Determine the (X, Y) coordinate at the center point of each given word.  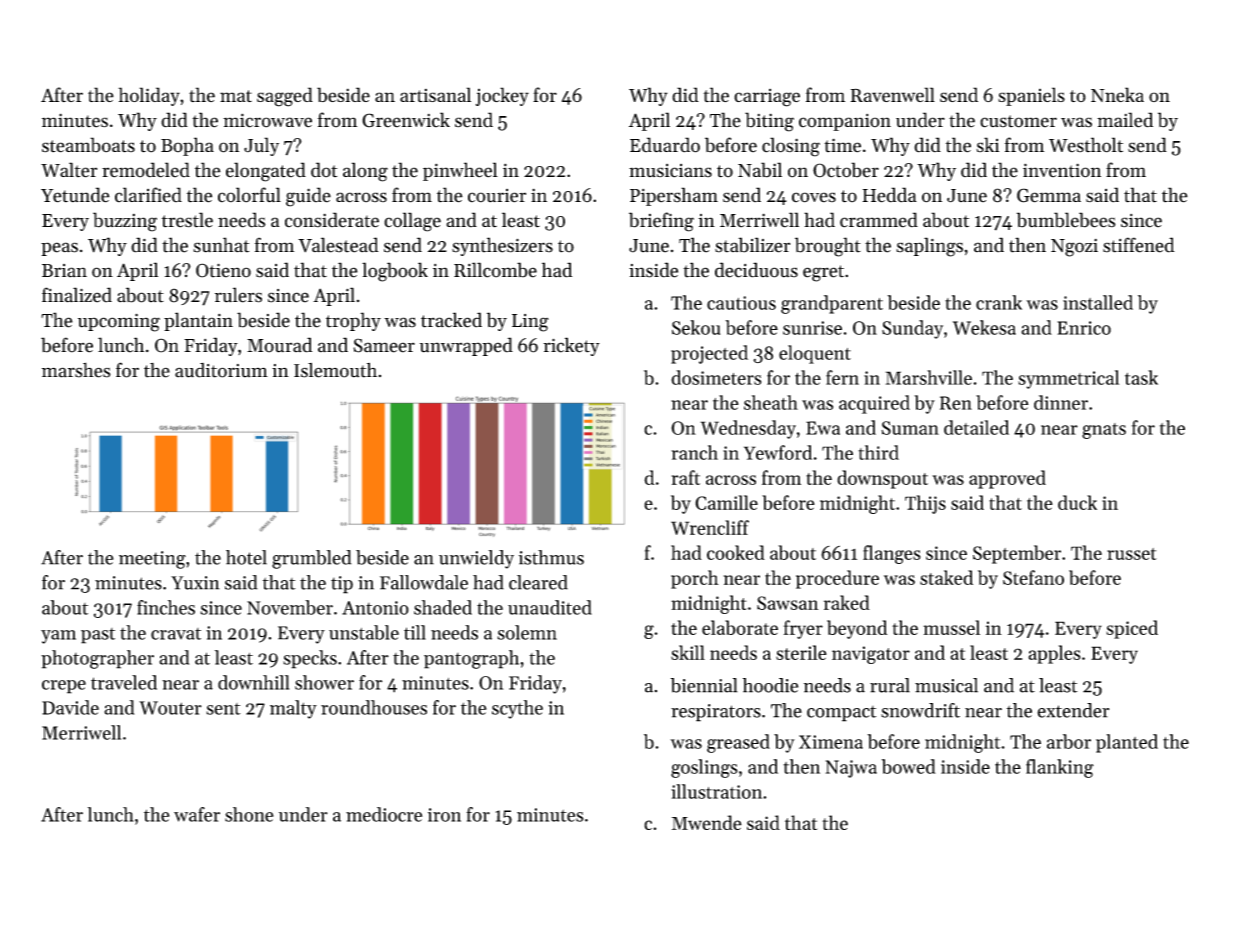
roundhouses (374, 707)
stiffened (1139, 245)
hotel (246, 557)
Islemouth (335, 370)
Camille (726, 502)
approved (1007, 479)
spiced (1132, 629)
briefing (661, 222)
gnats (1104, 431)
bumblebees (1066, 220)
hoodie (770, 685)
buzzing (125, 222)
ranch (694, 452)
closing (791, 147)
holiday (149, 96)
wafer (197, 814)
